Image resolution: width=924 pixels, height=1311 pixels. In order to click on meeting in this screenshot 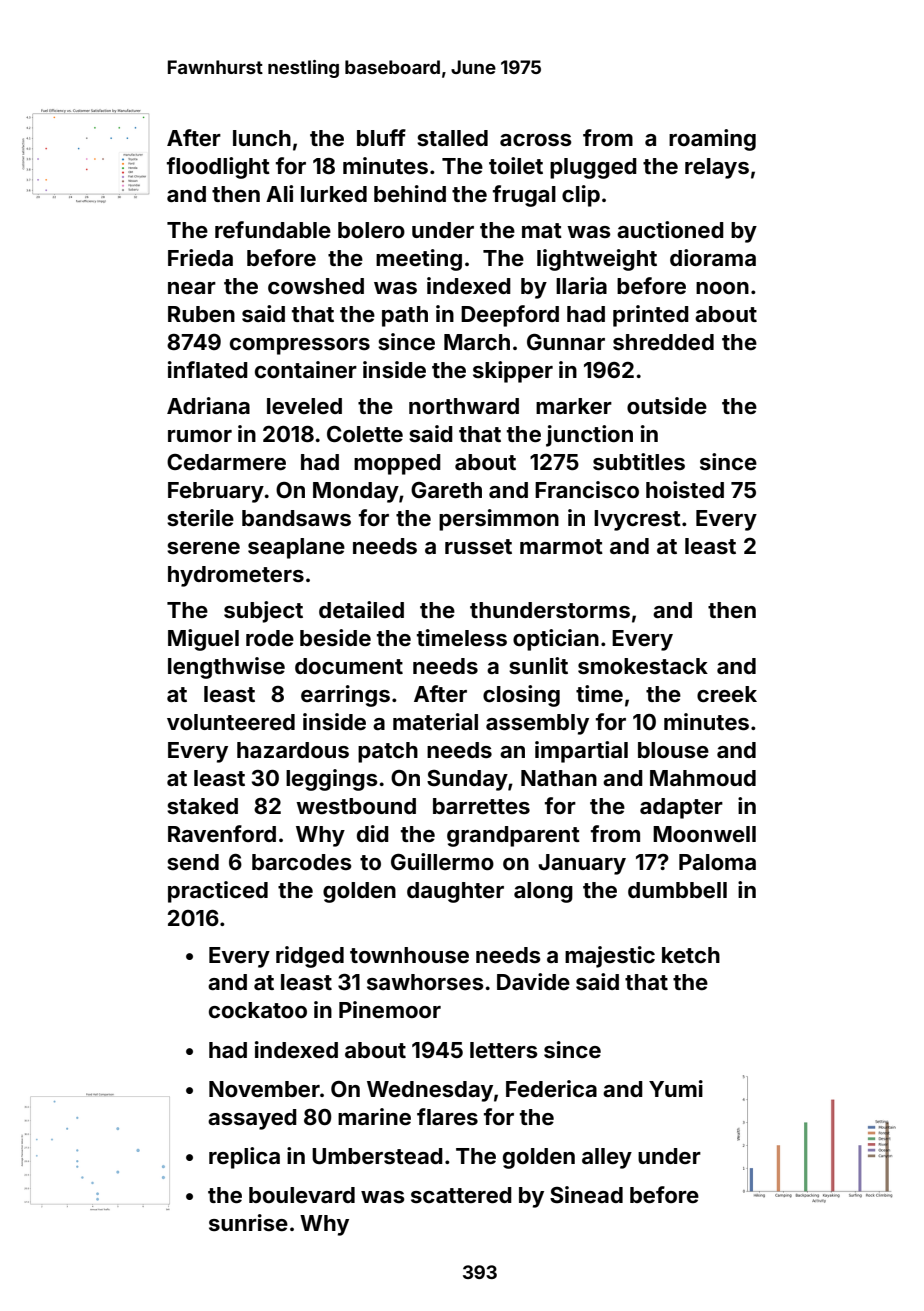, I will do `click(419, 260)`.
